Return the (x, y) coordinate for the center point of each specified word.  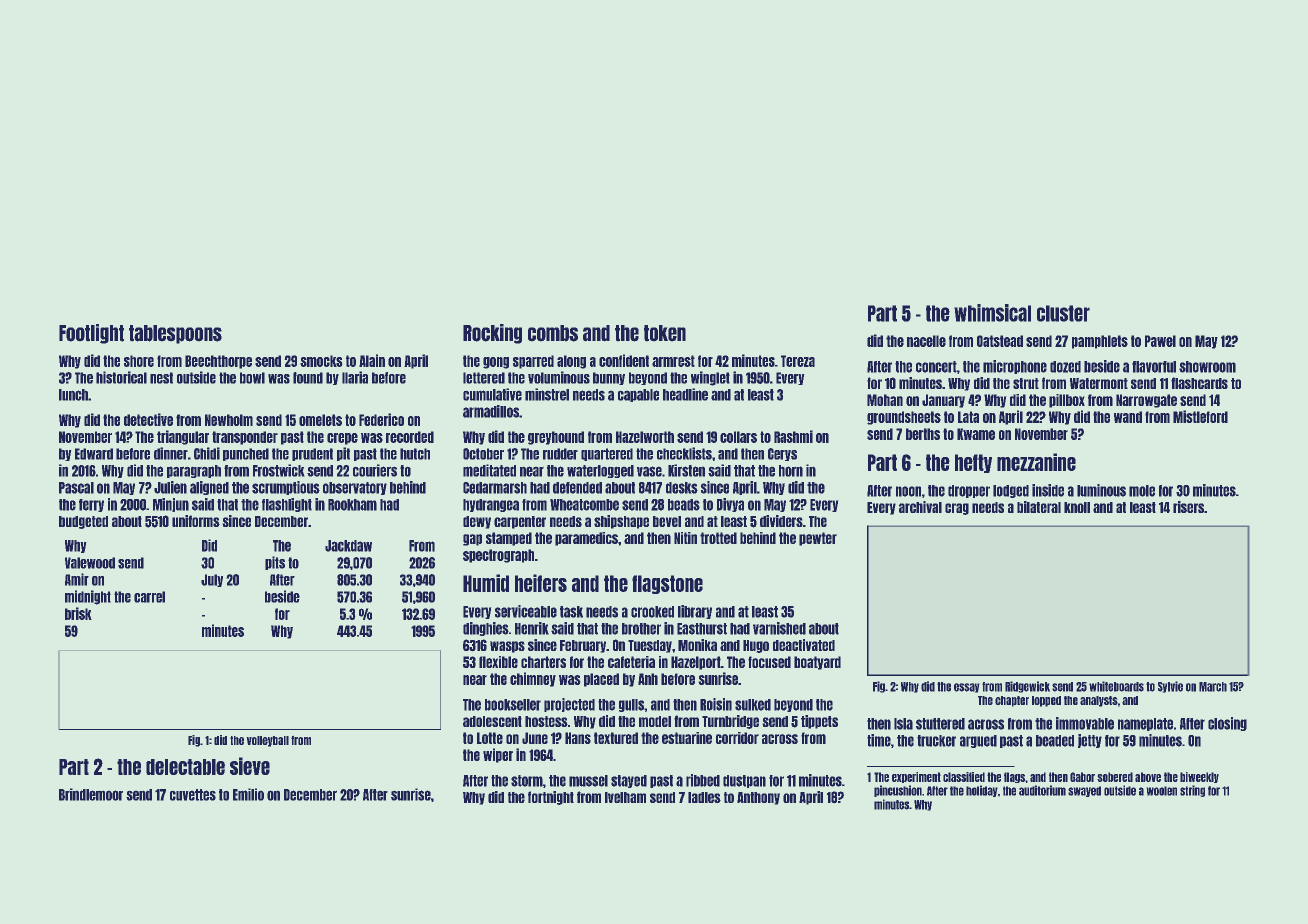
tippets (819, 722)
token (665, 333)
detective (148, 419)
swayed (1084, 791)
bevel (667, 521)
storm (527, 781)
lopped (1046, 701)
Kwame (976, 434)
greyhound (556, 438)
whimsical (992, 313)
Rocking (492, 334)
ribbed (703, 780)
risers (1188, 507)
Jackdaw (348, 546)
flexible (498, 662)
